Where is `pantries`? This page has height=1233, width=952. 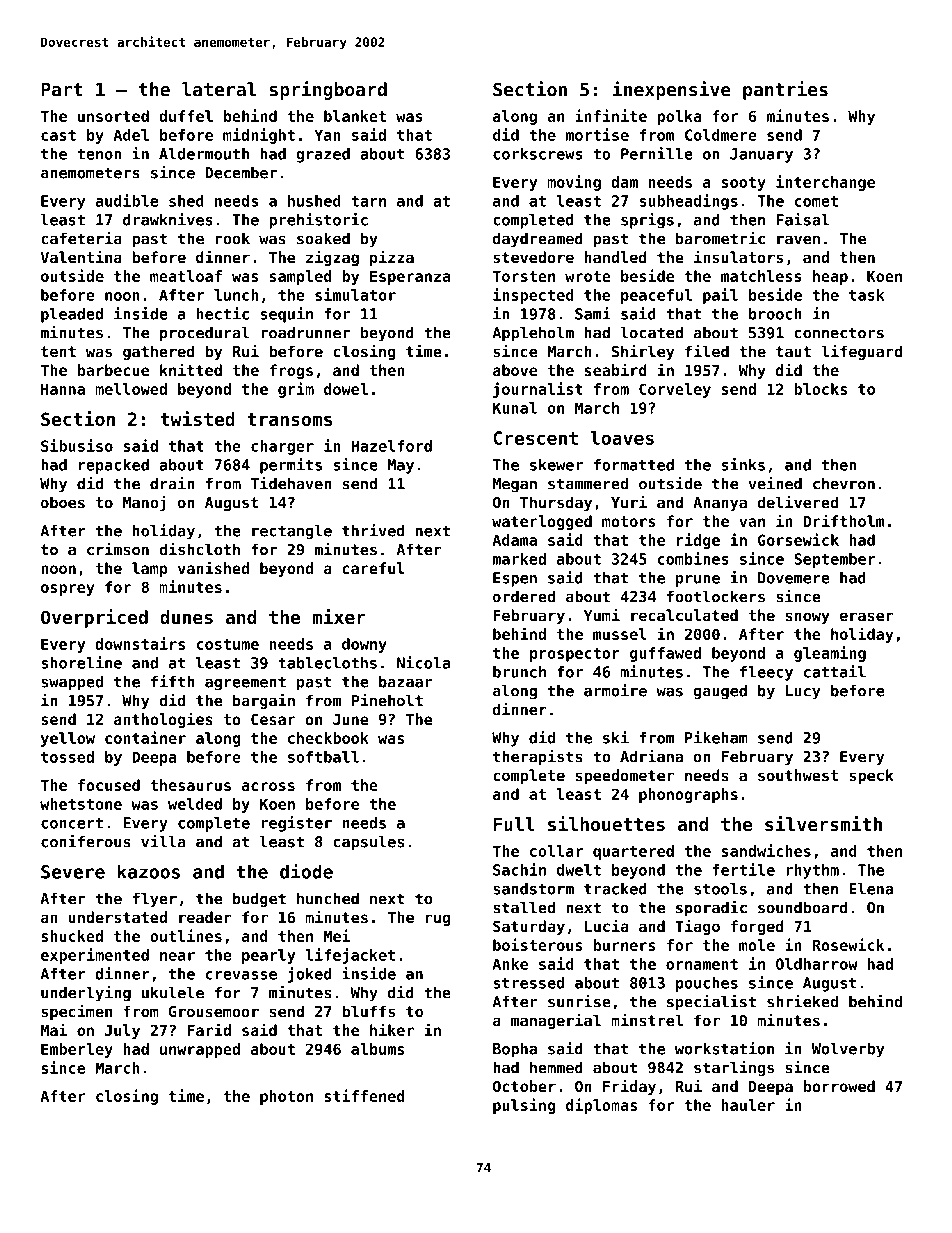
pantries is located at coordinates (785, 90).
